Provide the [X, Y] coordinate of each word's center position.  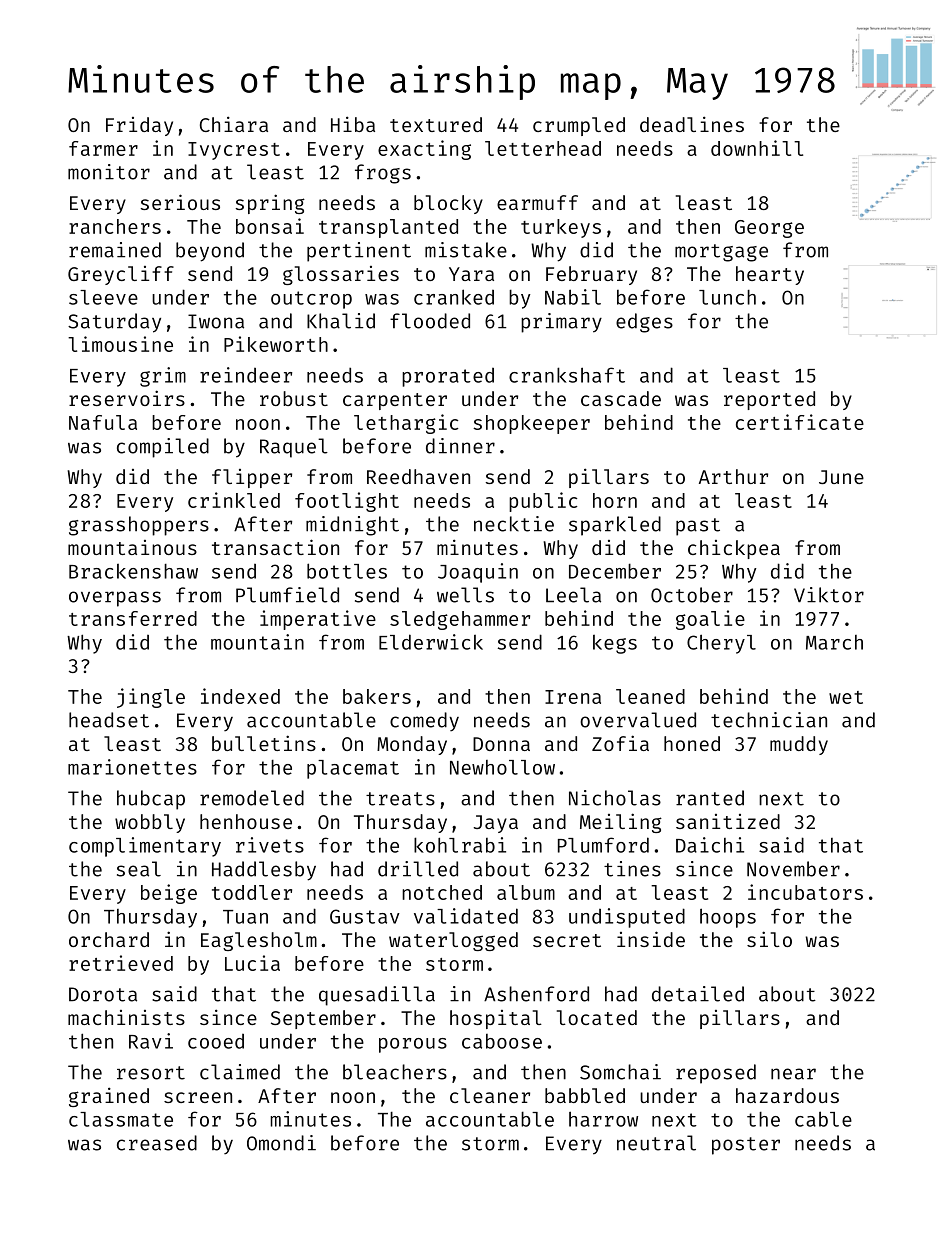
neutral [656, 1143]
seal [139, 869]
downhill [757, 148]
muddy [799, 745]
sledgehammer [460, 620]
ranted [710, 798]
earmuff [537, 202]
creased [157, 1143]
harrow [603, 1119]
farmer [103, 148]
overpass [115, 599]
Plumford [603, 845]
